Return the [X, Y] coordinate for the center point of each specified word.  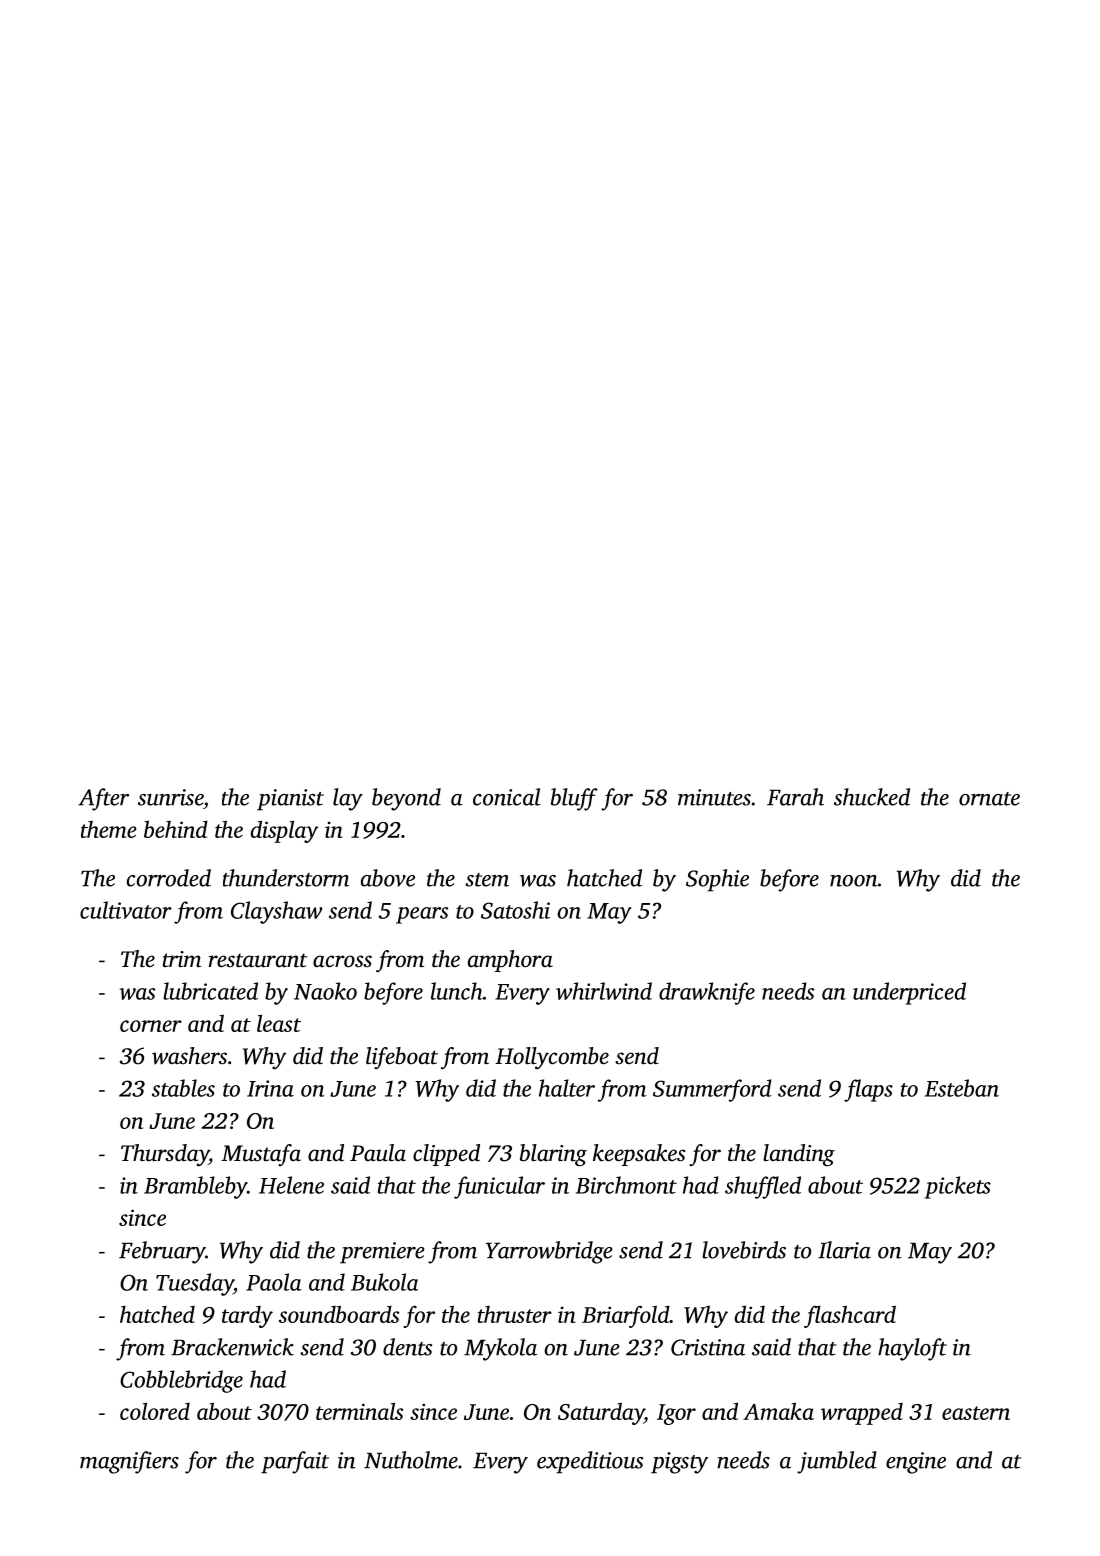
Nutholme [411, 1460]
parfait [295, 1462]
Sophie [717, 880]
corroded [169, 878]
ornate [989, 799]
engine [916, 1463]
